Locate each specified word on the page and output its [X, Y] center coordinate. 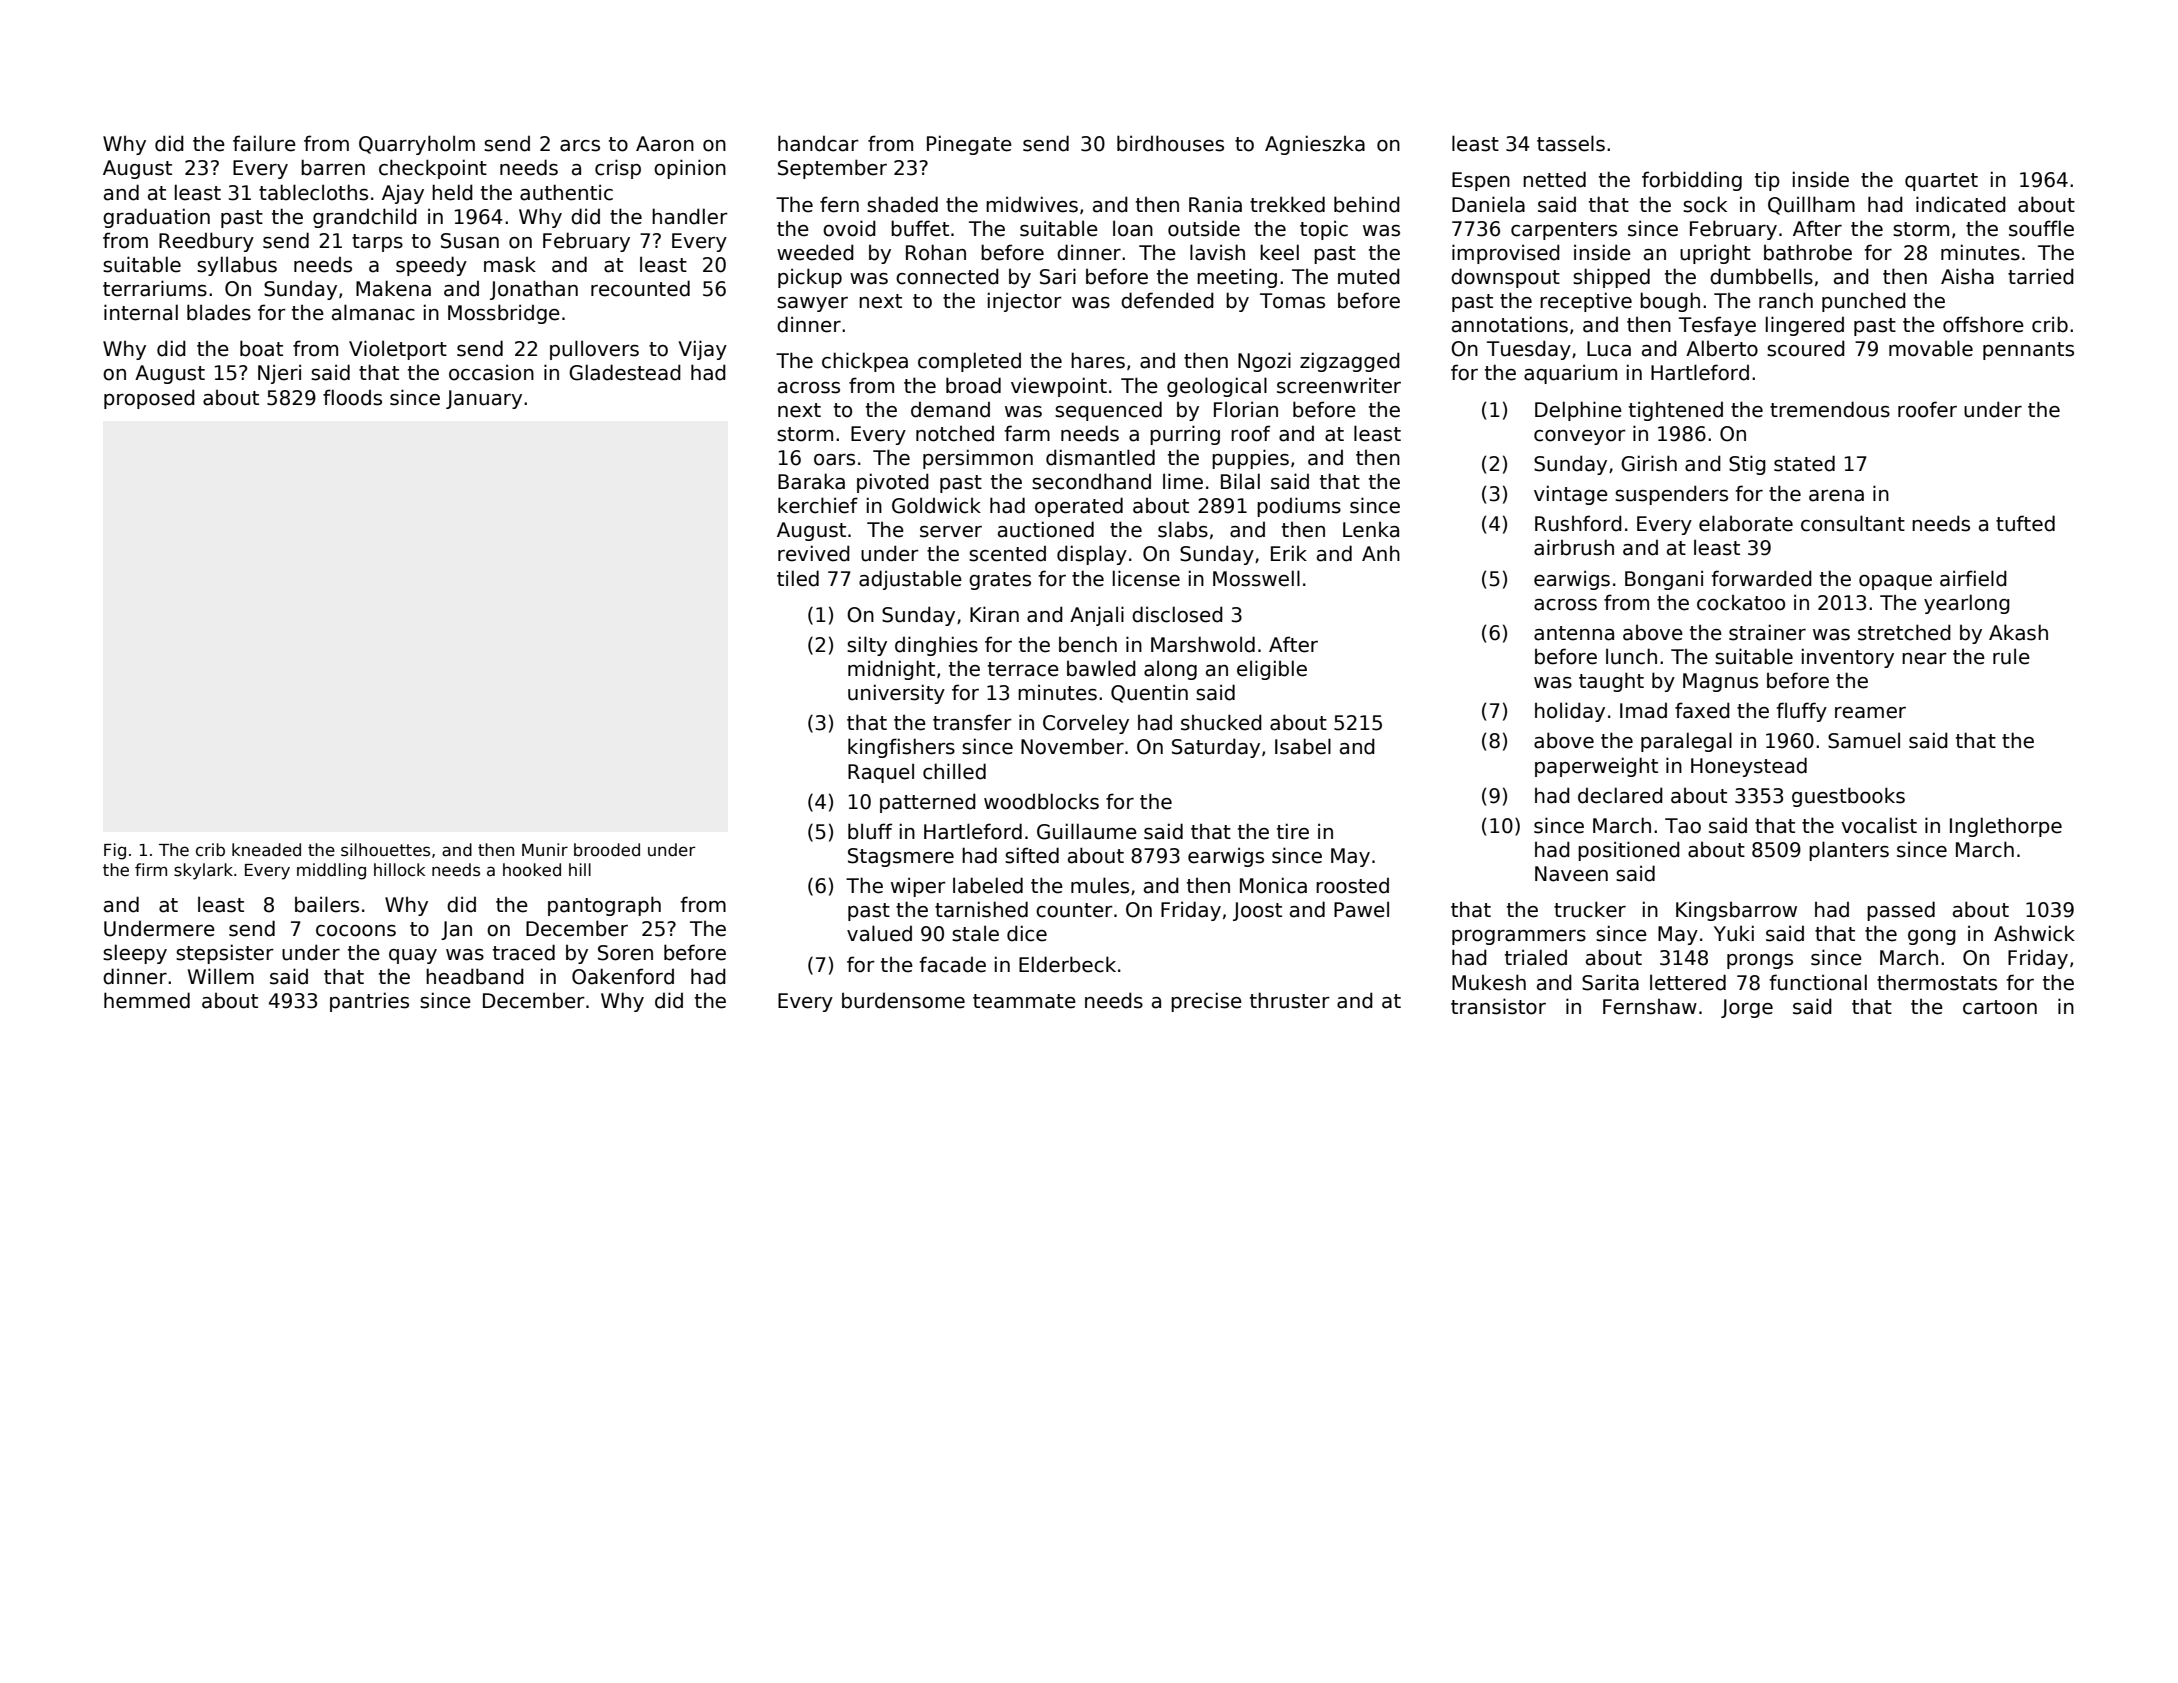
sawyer [812, 304]
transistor [1498, 1006]
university [896, 694]
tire [1293, 831]
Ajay [403, 194]
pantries [369, 1002]
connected [947, 276]
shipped [1611, 278]
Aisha [1967, 276]
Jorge [1747, 1008]
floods [352, 397]
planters [1849, 851]
